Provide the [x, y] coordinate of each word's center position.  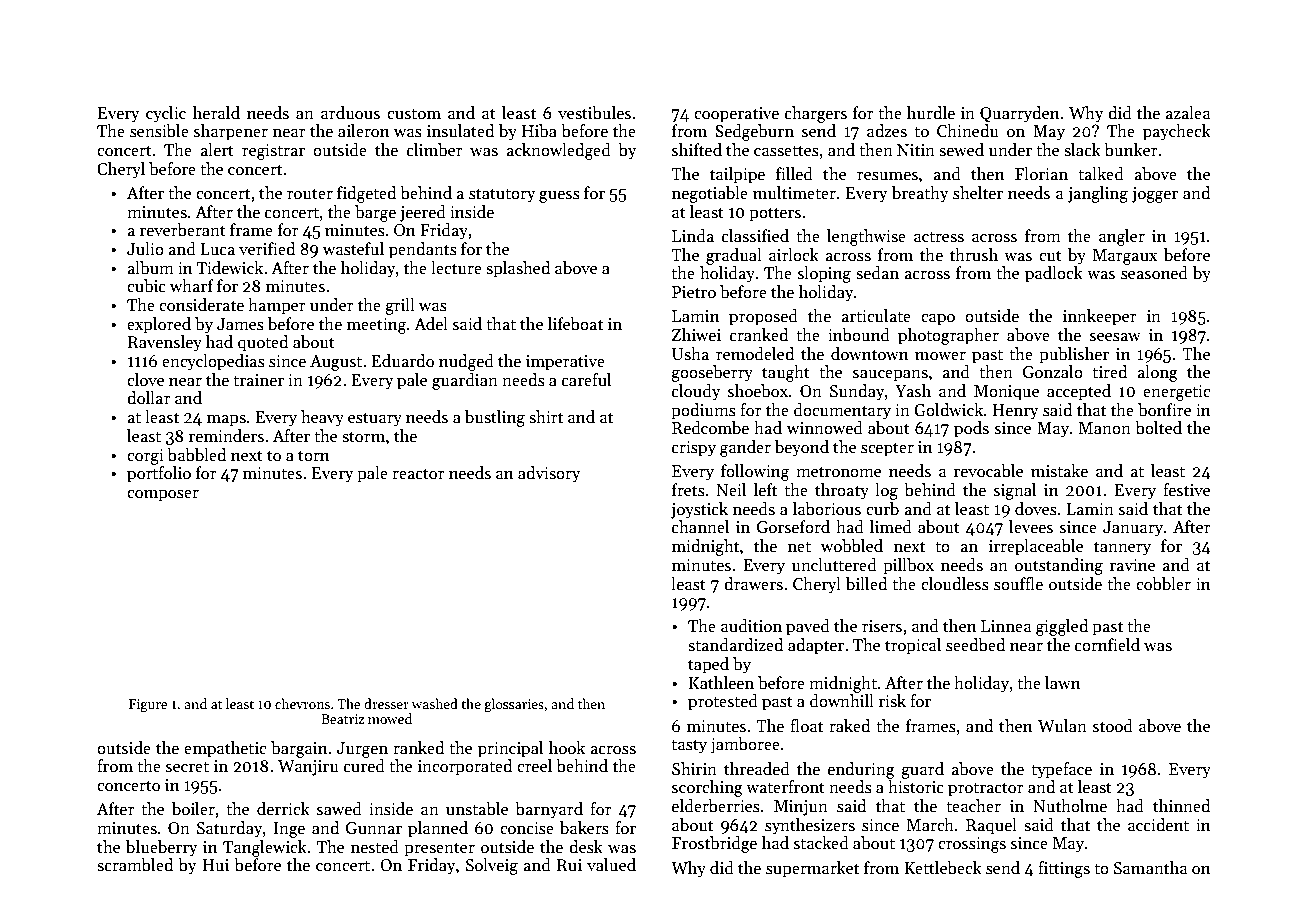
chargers [816, 114]
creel [534, 766]
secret [187, 767]
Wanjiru [308, 768]
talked [1101, 174]
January [1133, 529]
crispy [694, 449]
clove [145, 379]
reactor [418, 474]
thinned [1181, 806]
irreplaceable [1036, 547]
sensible [159, 131]
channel [700, 527]
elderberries [716, 806]
